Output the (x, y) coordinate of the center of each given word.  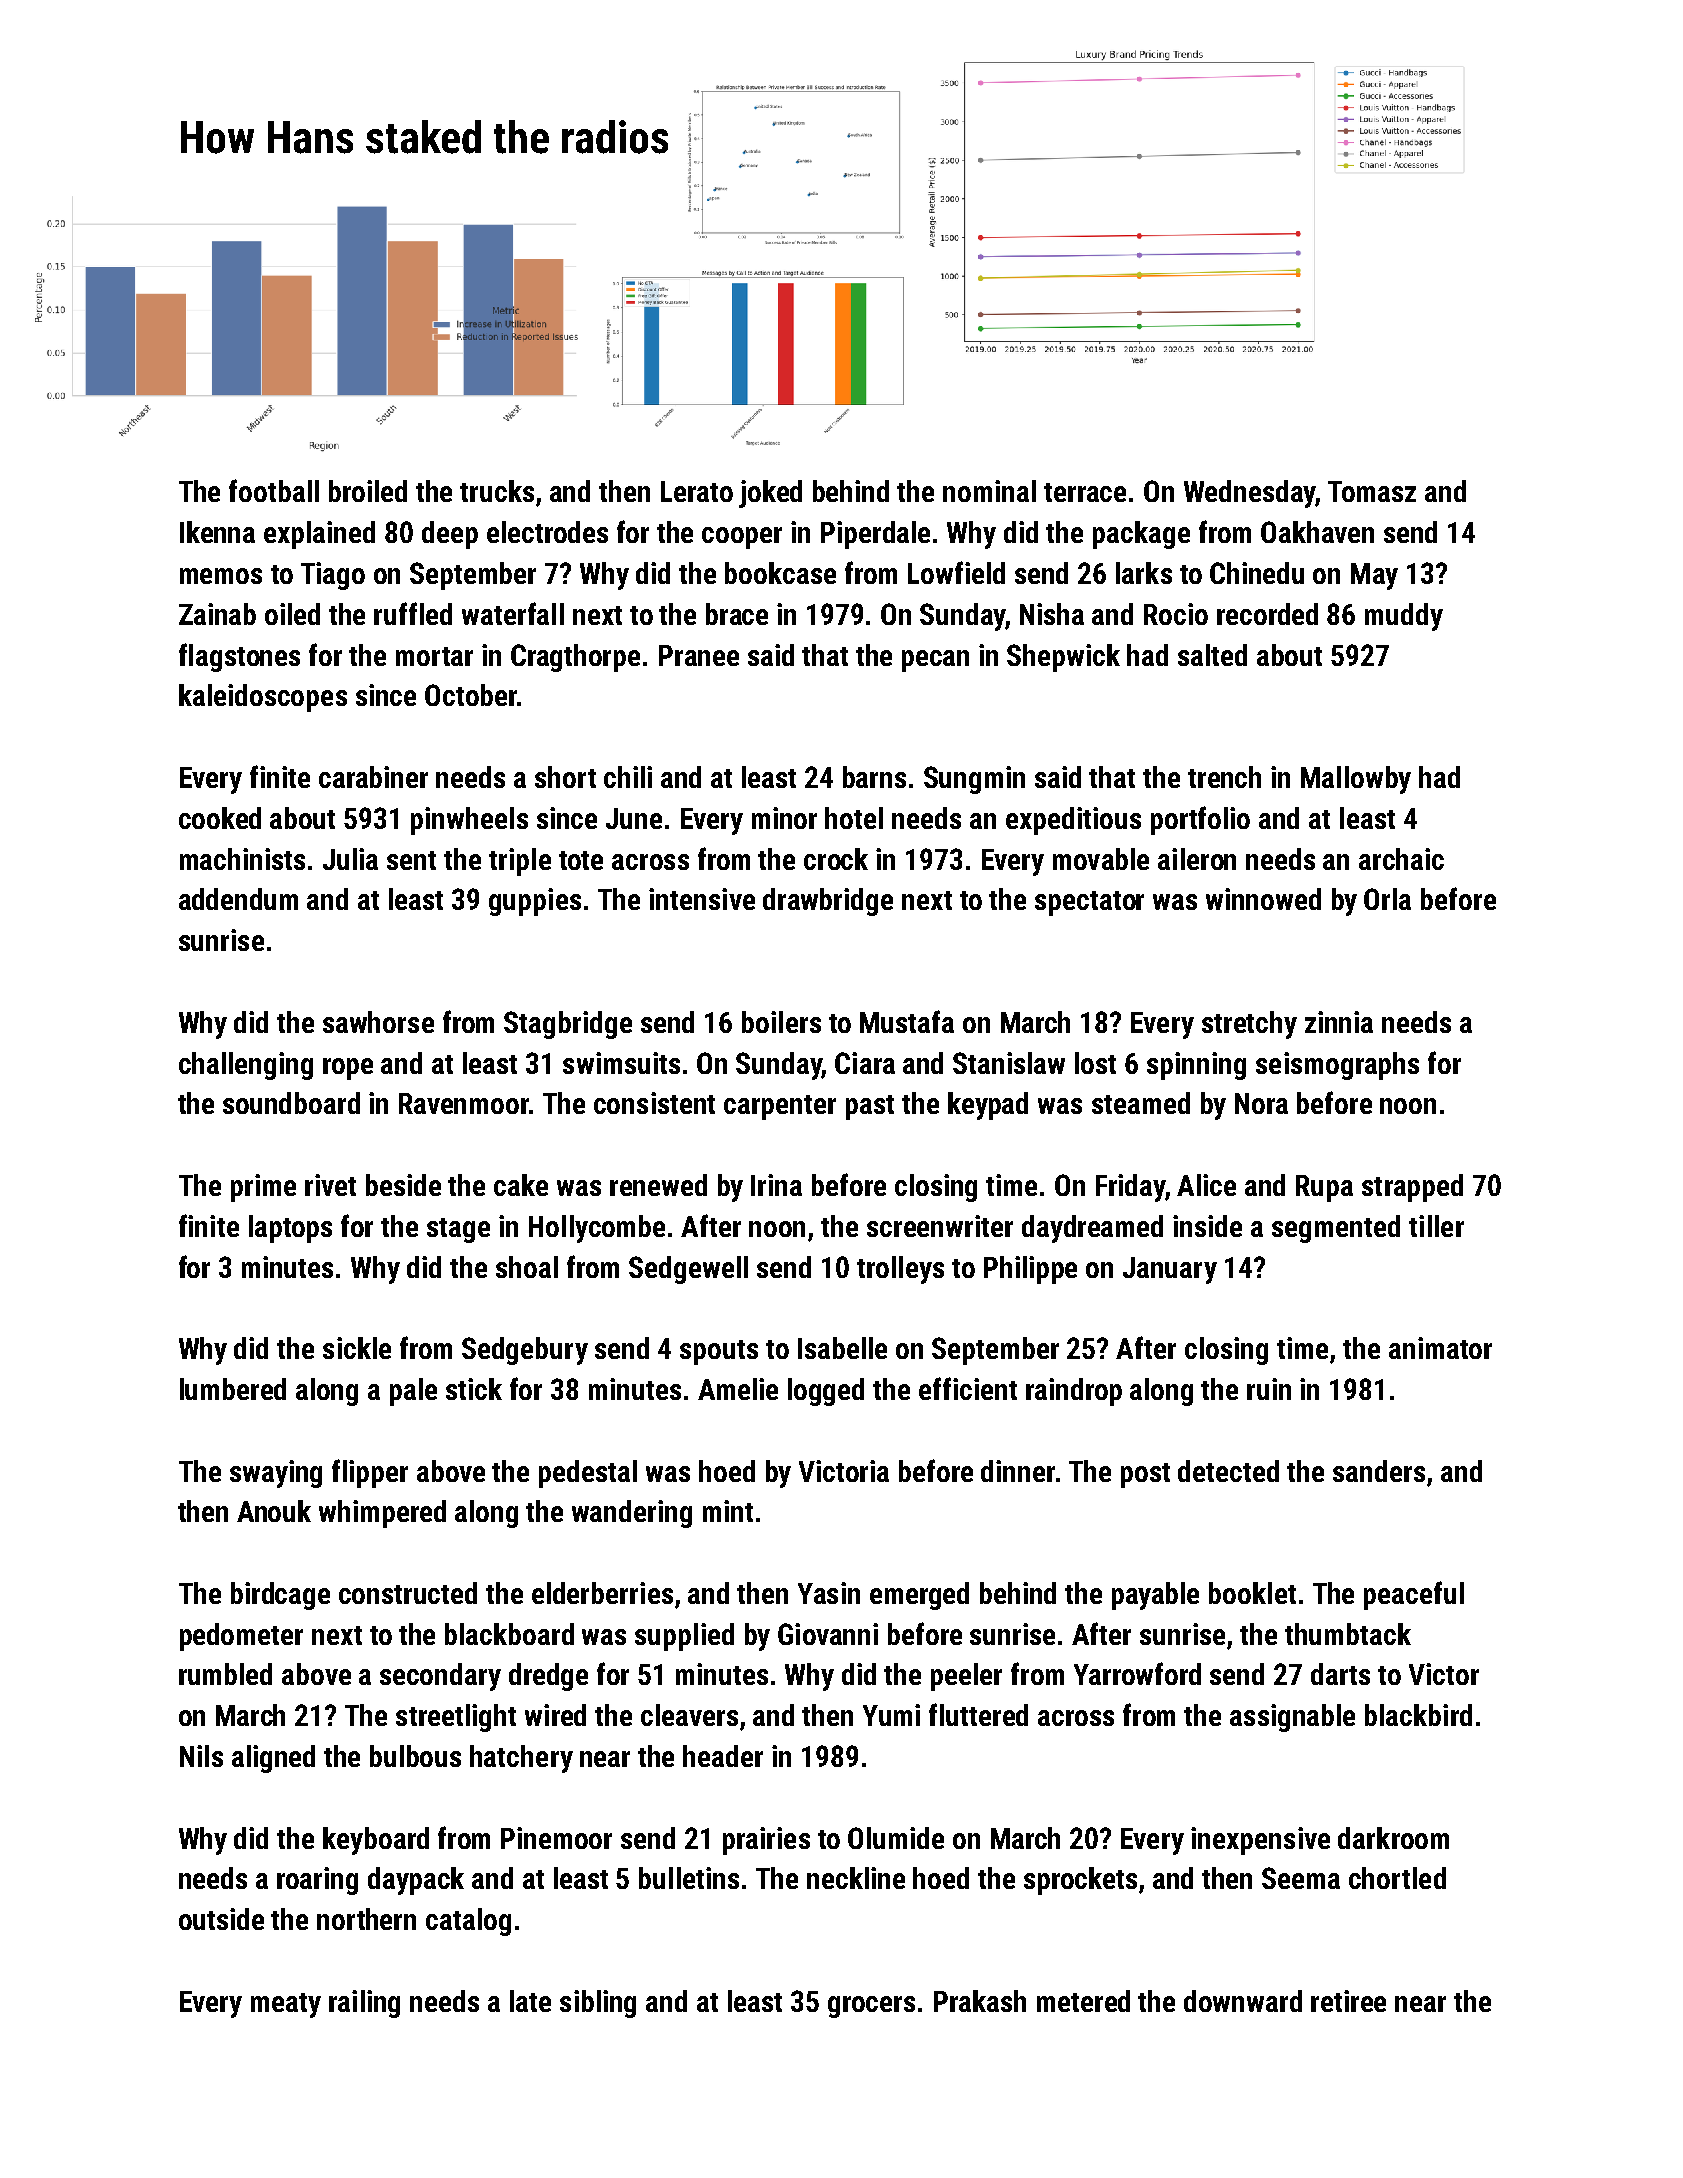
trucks (497, 491)
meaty (286, 2005)
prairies (766, 1841)
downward (1243, 2001)
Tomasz (1372, 491)
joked (770, 494)
